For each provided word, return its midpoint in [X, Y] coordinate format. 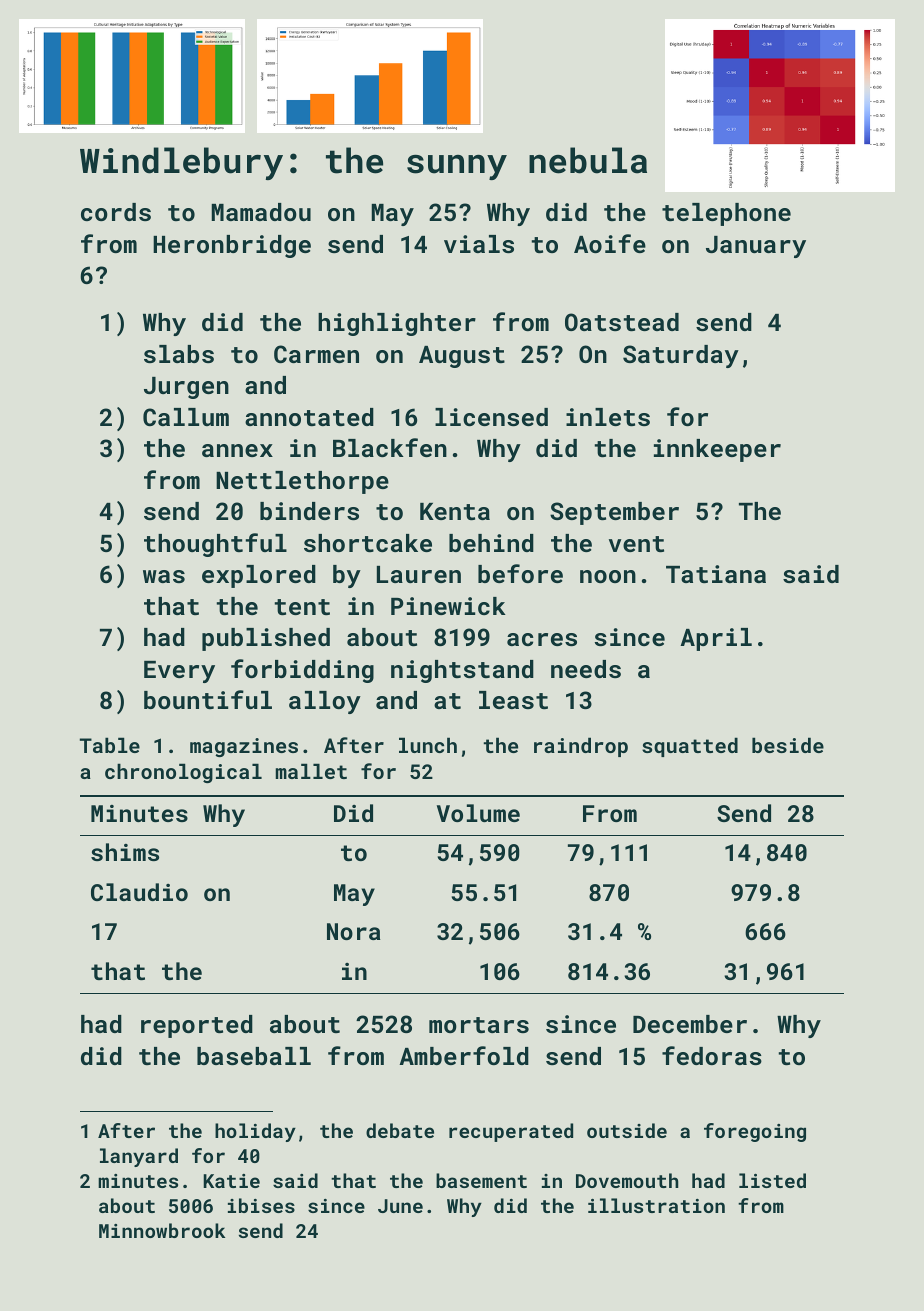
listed [772, 1180]
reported [197, 1026]
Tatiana [716, 574]
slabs [179, 354]
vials [479, 244]
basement [481, 1180]
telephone [726, 214]
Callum [186, 417]
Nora [354, 931]
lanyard [139, 1157]
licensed [491, 417]
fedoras [712, 1055]
